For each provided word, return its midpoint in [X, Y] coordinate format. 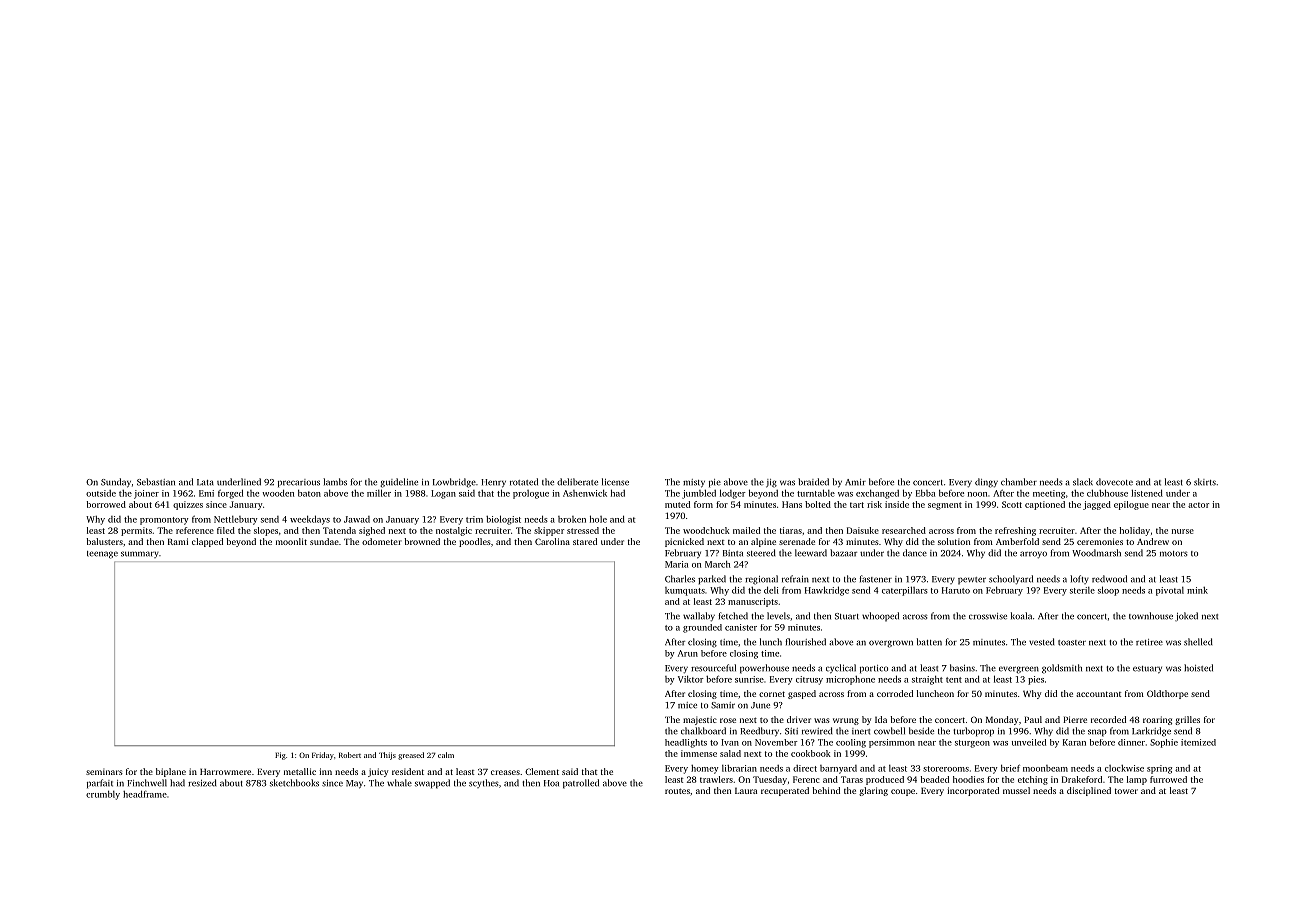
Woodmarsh [1096, 553]
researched [904, 530]
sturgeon [972, 744]
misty [694, 483]
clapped [207, 542]
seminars [104, 771]
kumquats [685, 591]
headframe [145, 794]
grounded [702, 628]
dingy [986, 483]
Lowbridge [454, 483]
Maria [676, 564]
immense [699, 753]
